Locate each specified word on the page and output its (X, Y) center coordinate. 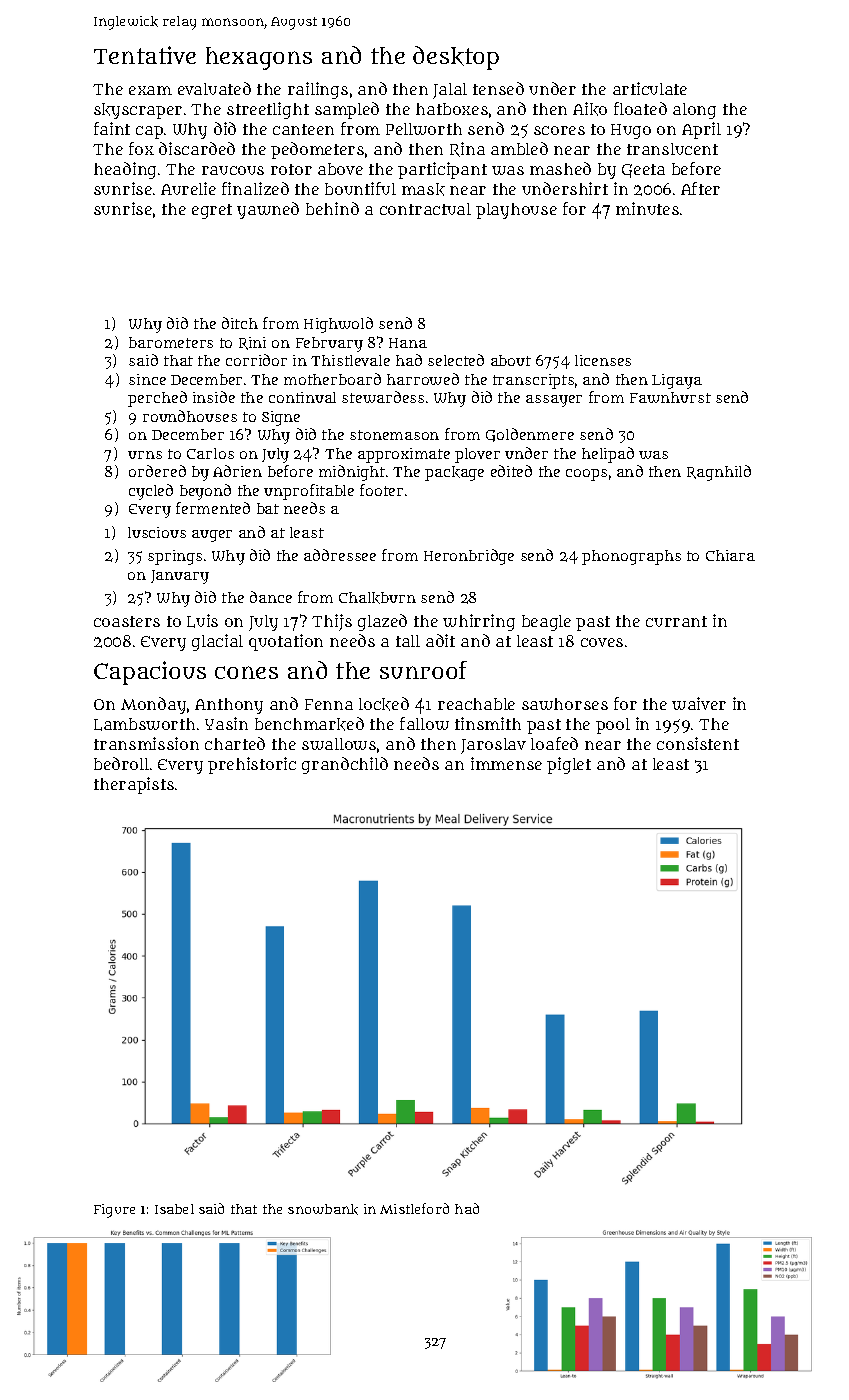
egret (212, 211)
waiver (699, 703)
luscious (157, 532)
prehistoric (252, 765)
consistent (698, 743)
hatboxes (452, 109)
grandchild (345, 765)
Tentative (145, 55)
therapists (134, 785)
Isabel (174, 1209)
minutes (647, 208)
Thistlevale (350, 360)
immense (506, 763)
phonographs (631, 557)
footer (381, 490)
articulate (650, 88)
